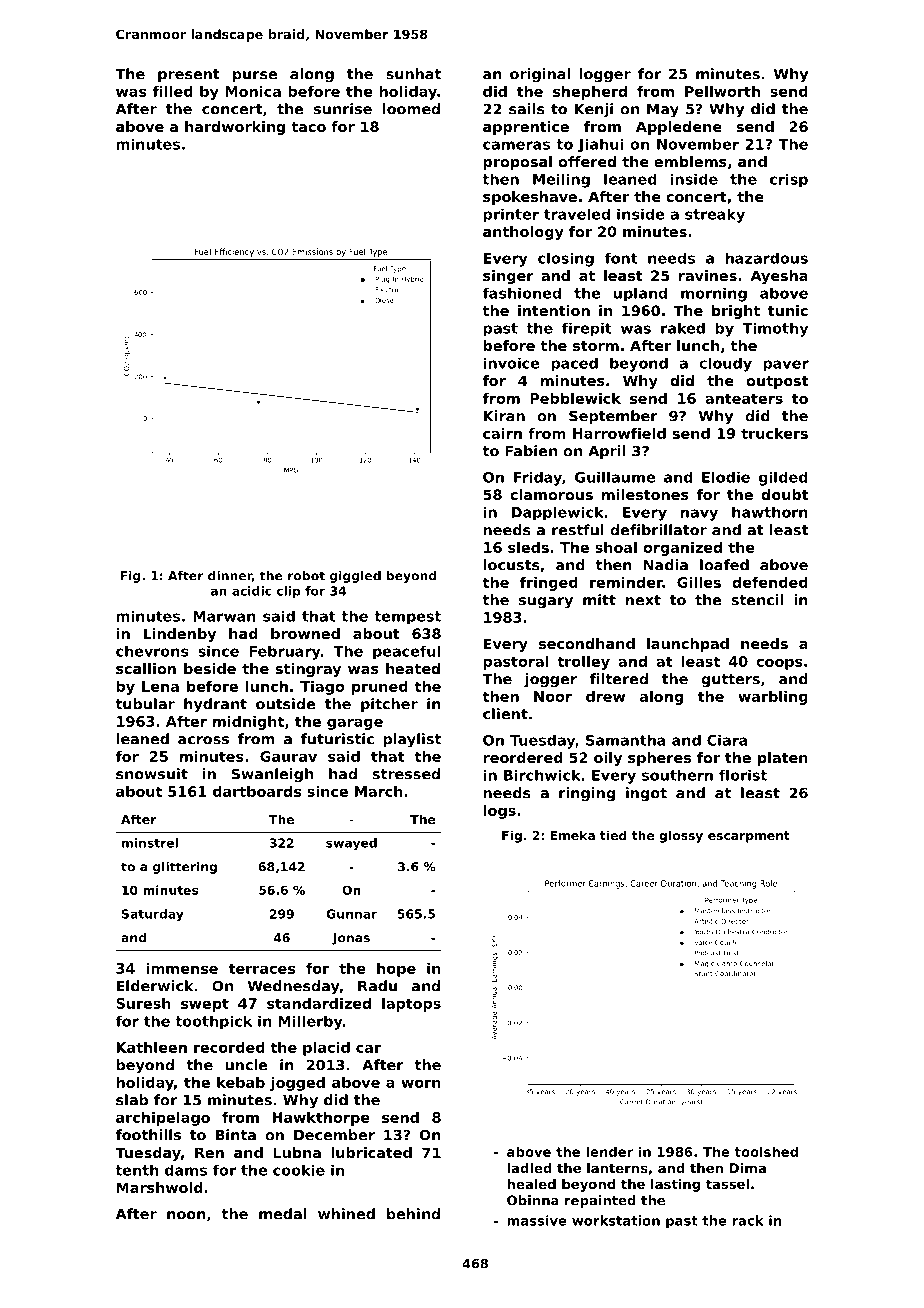 The image size is (924, 1308). Describe the element at coordinates (189, 75) in the document. I see `present` at that location.
